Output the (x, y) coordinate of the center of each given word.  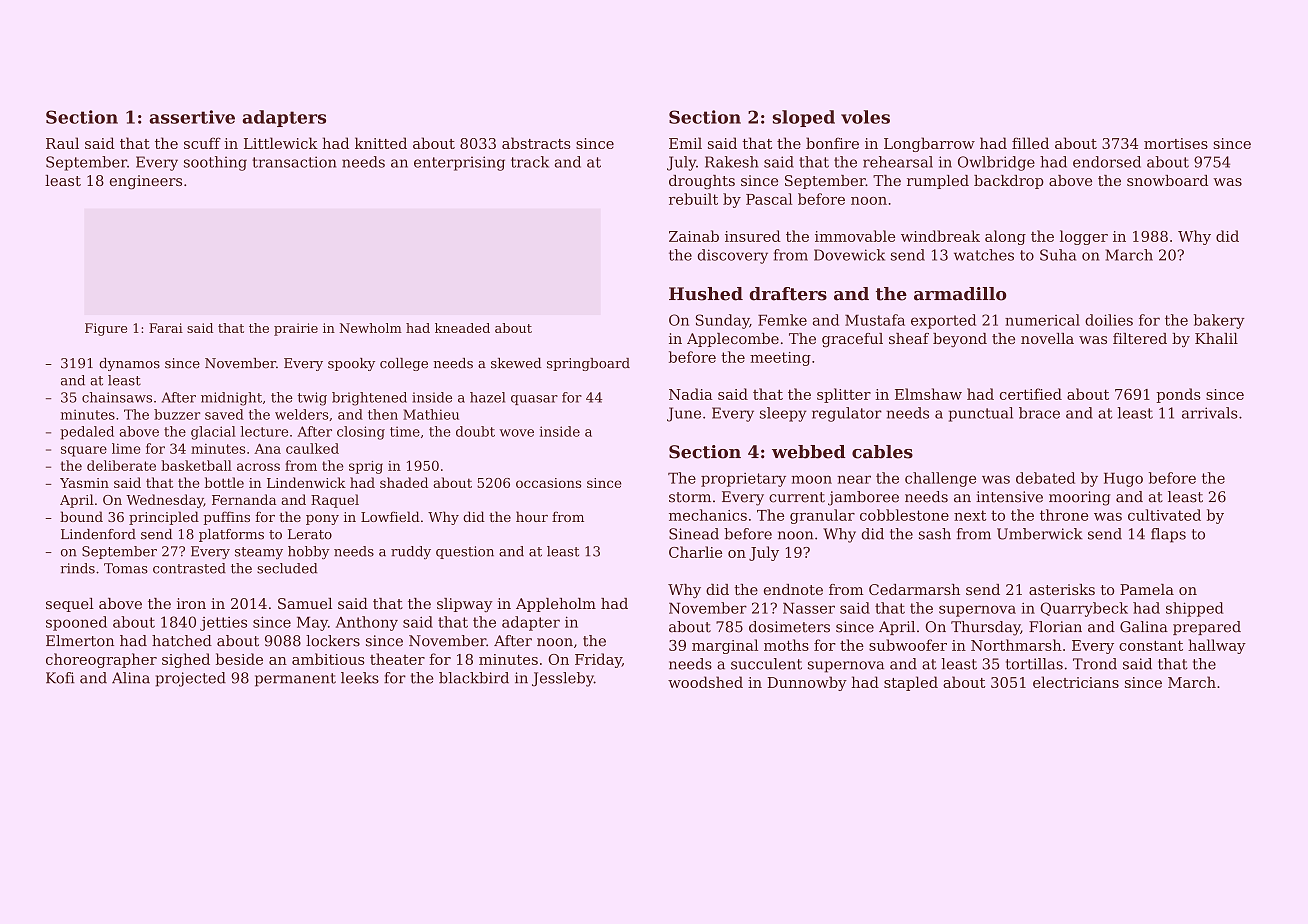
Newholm (371, 328)
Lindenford (98, 534)
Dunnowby (807, 683)
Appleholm (556, 605)
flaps (1168, 535)
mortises (1176, 143)
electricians (1076, 682)
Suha (1058, 255)
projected (190, 679)
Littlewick (281, 143)
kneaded (462, 328)
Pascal (769, 199)
